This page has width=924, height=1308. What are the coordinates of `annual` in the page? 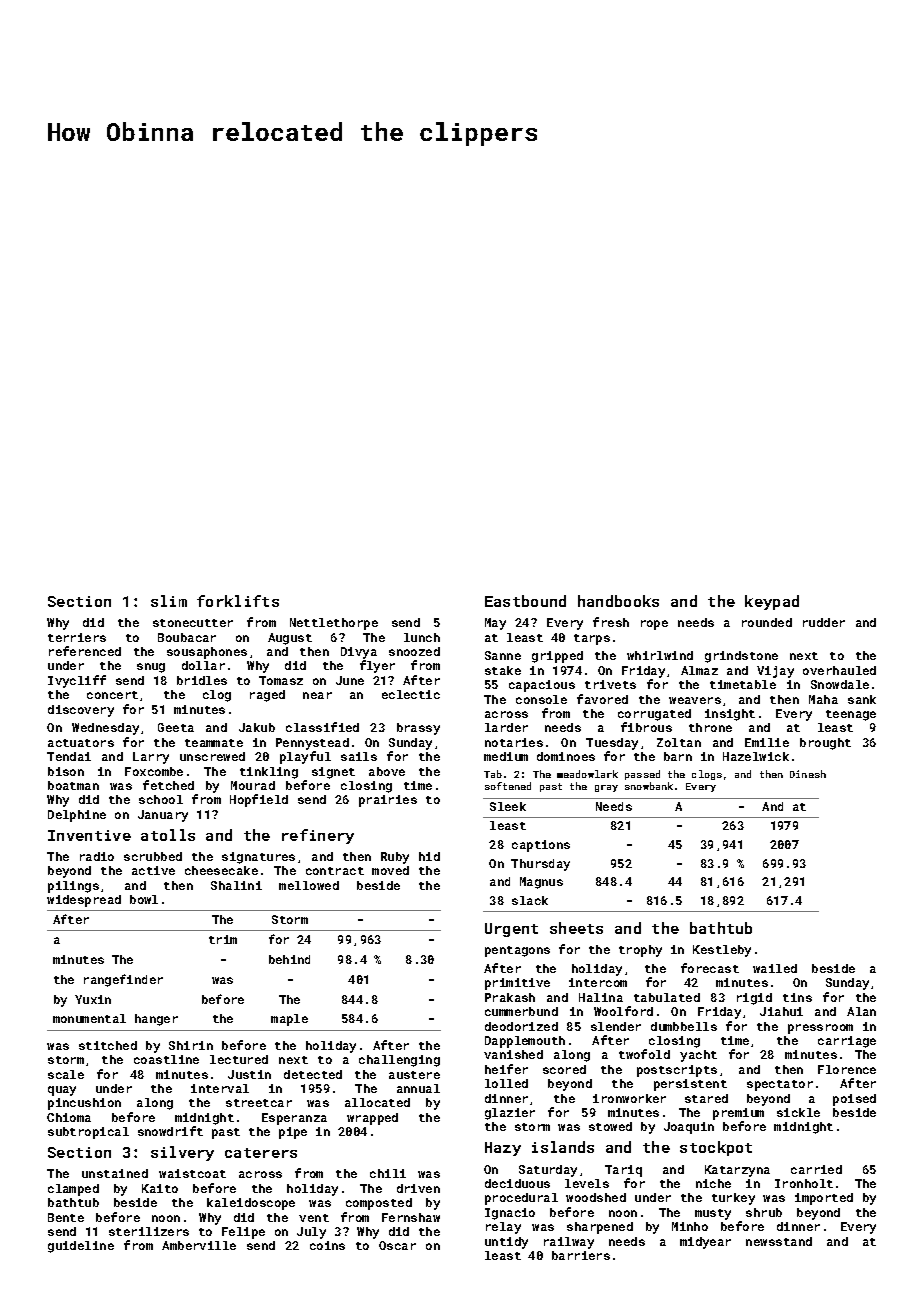 It's located at (418, 1088).
